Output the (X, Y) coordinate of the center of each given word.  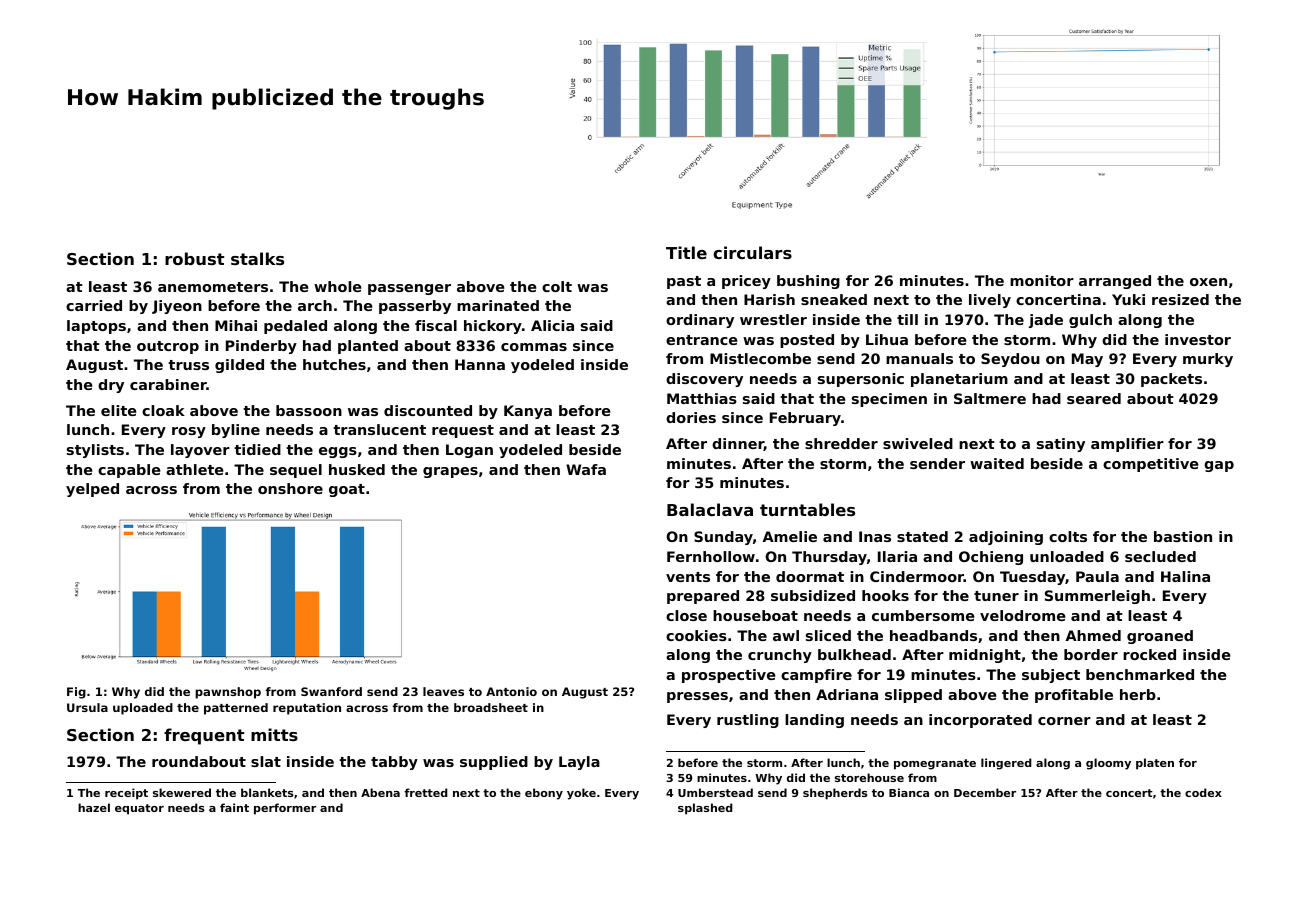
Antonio (511, 691)
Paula (1097, 576)
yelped (92, 490)
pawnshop (228, 693)
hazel (94, 807)
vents (688, 577)
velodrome (1022, 615)
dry (111, 386)
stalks (257, 258)
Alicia (552, 325)
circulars (752, 252)
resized (1180, 299)
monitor (1042, 280)
